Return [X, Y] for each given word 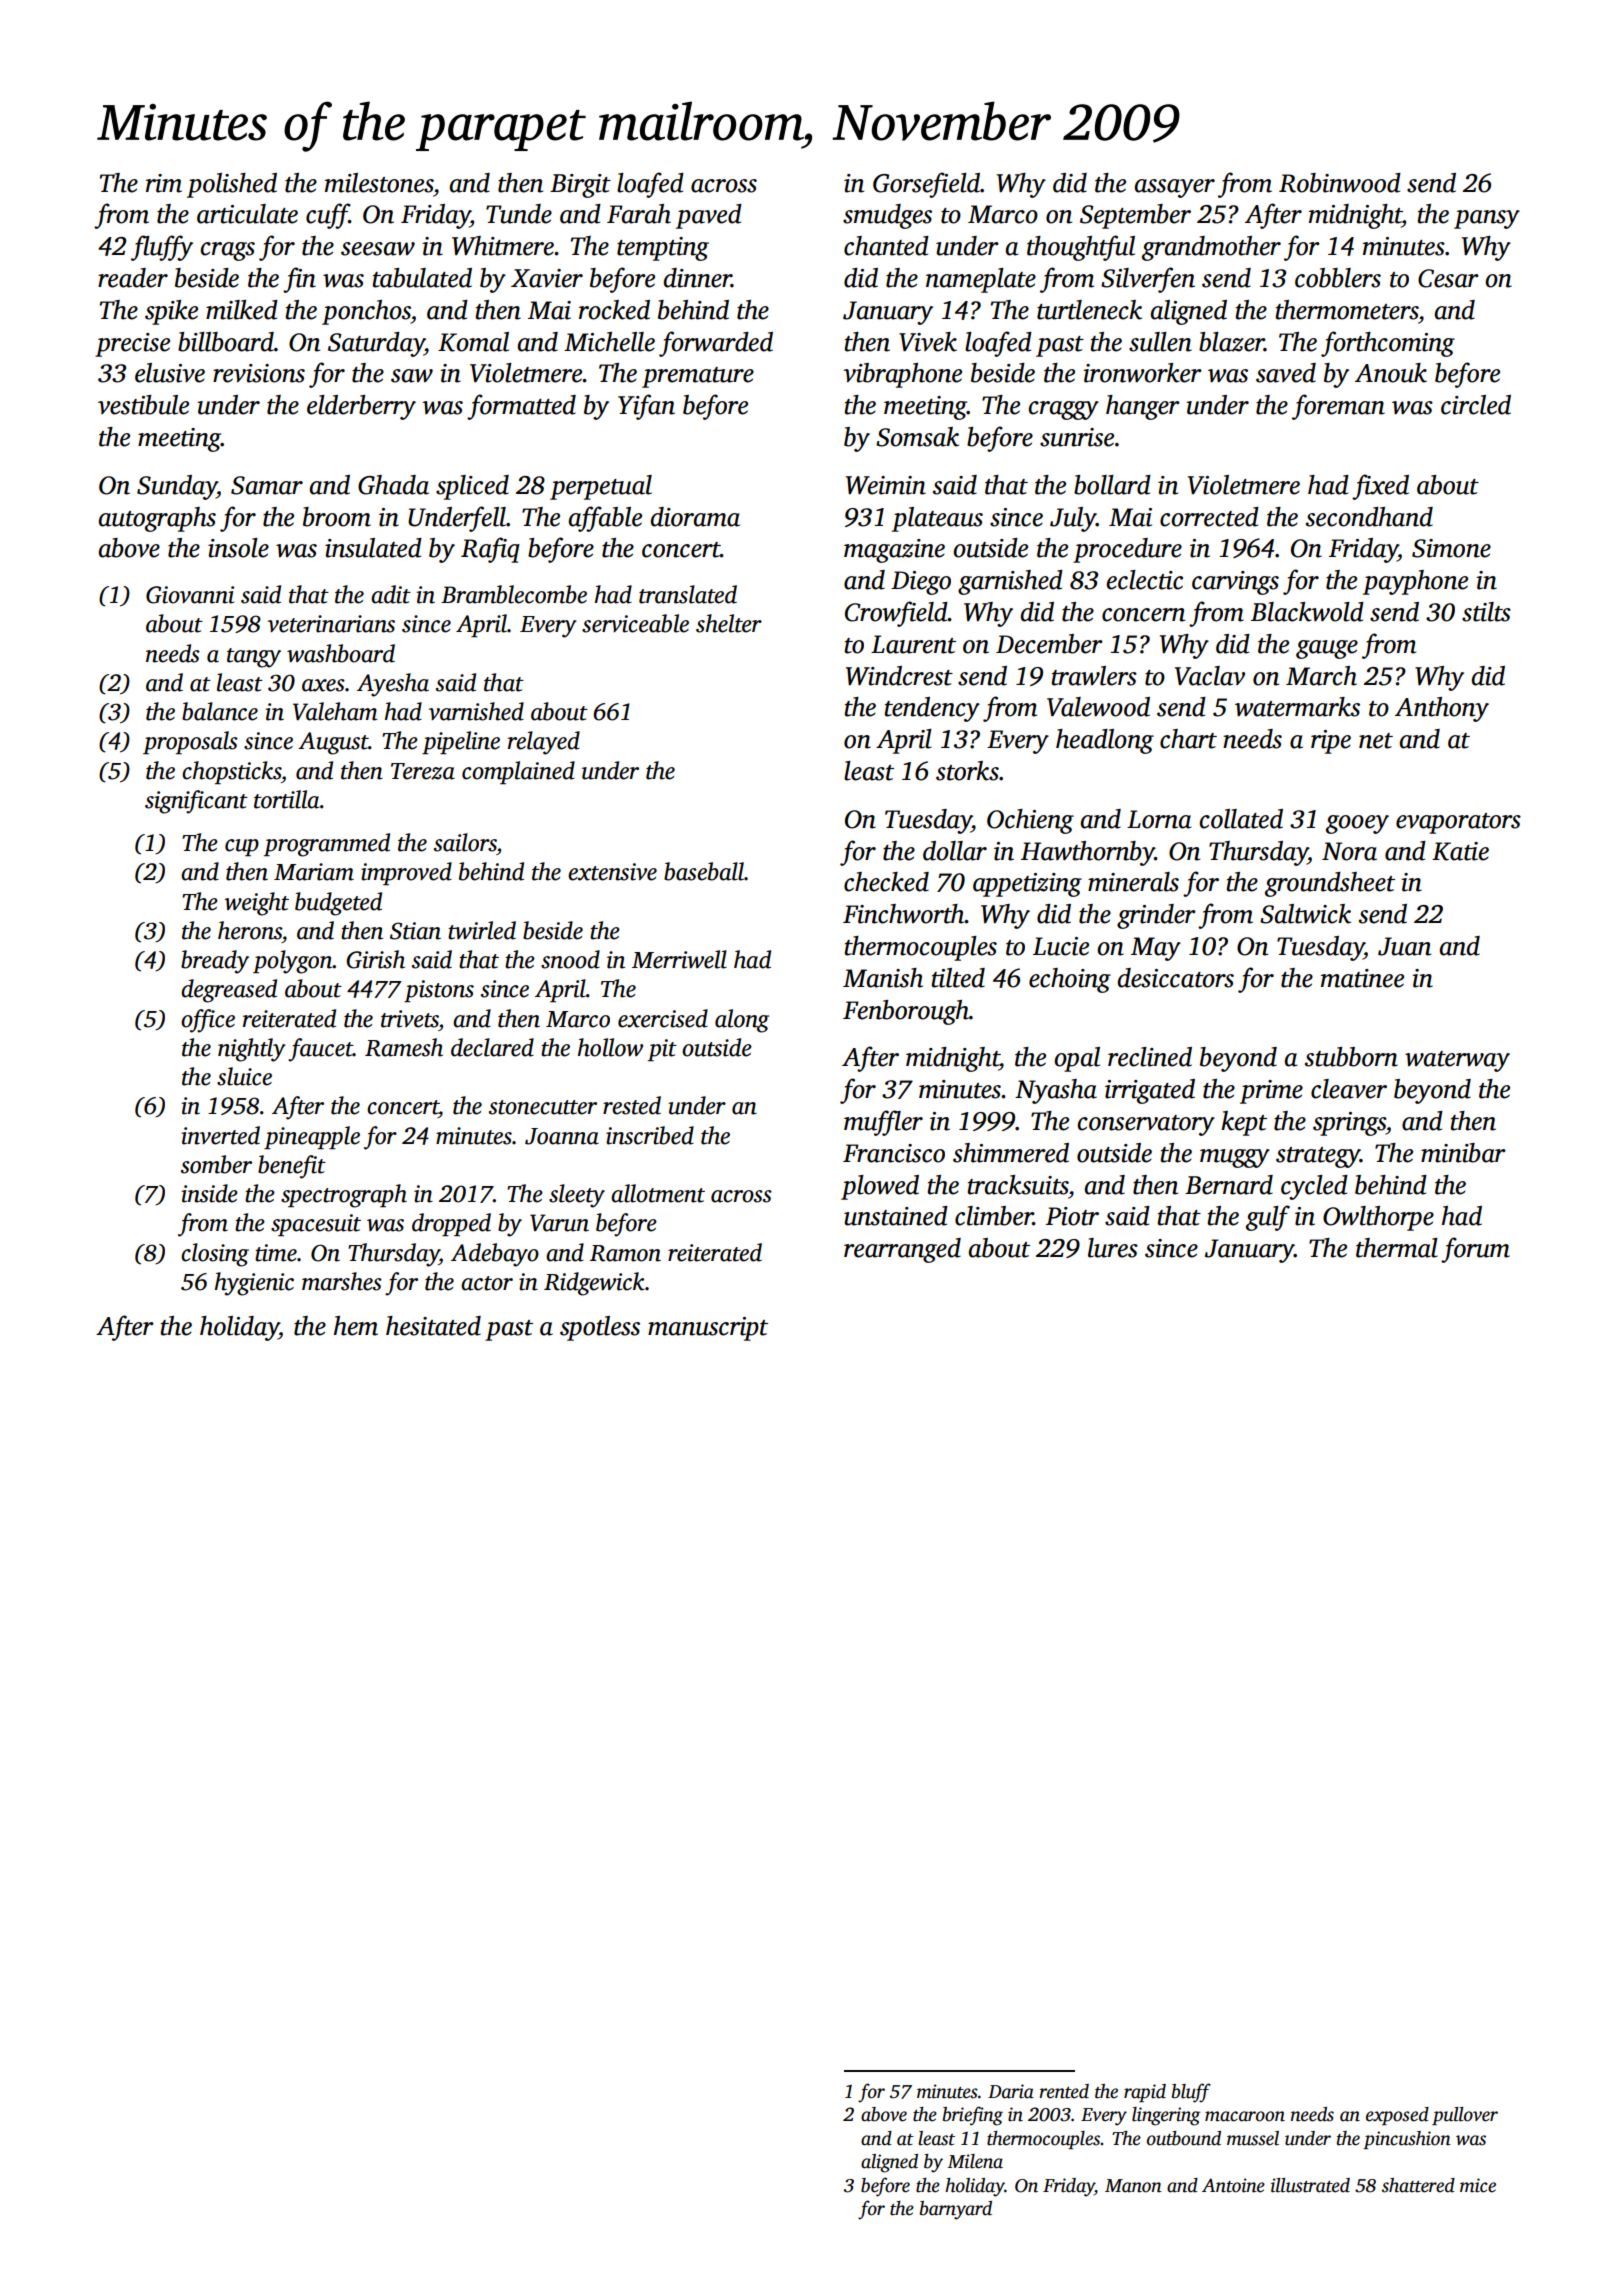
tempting [663, 249]
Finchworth [904, 914]
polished [232, 185]
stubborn [1351, 1057]
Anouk [1391, 373]
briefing [973, 2116]
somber [216, 1164]
